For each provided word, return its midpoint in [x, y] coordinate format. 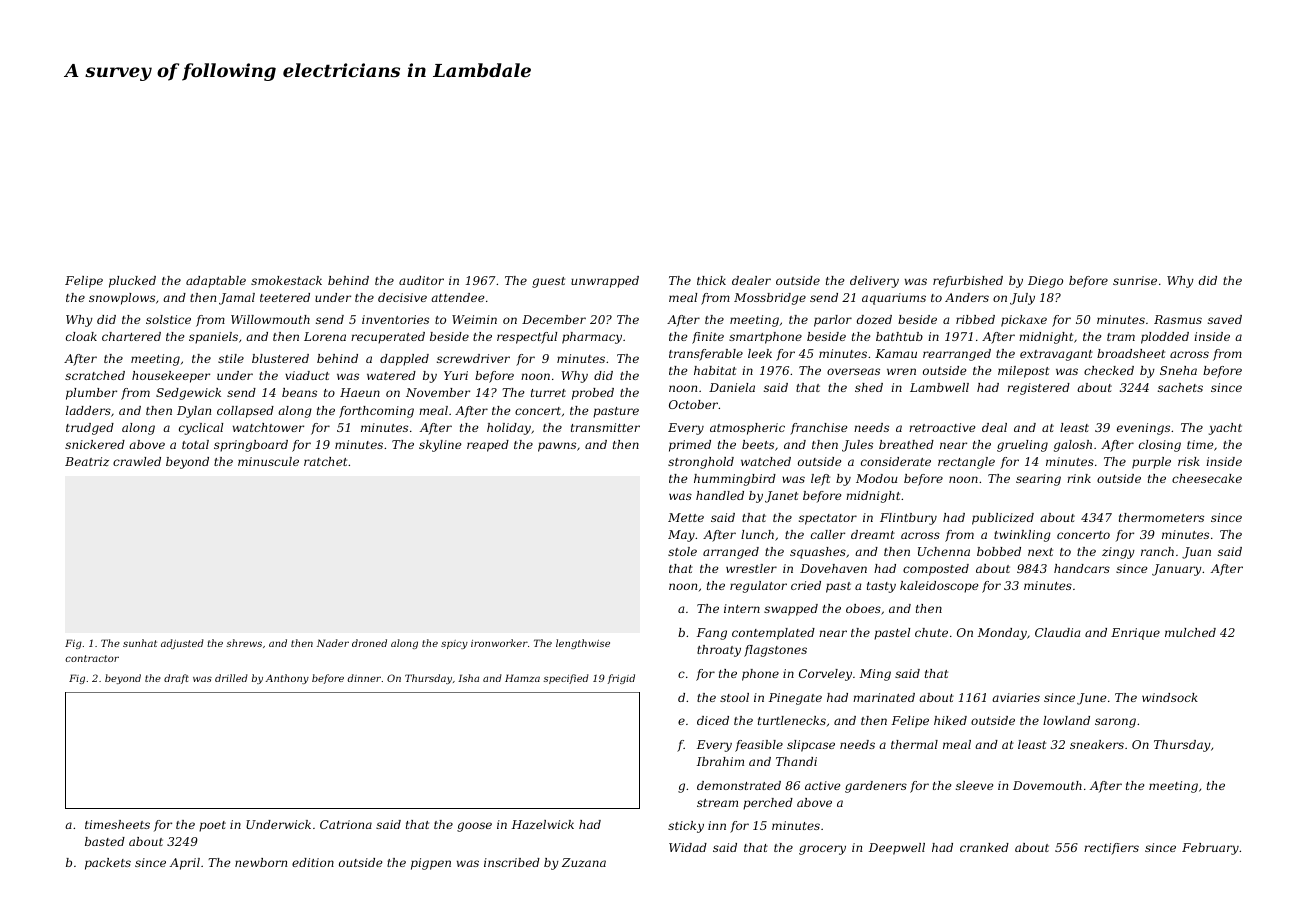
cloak [81, 336]
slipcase [811, 746]
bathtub [899, 336]
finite [708, 338]
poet [212, 826]
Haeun [360, 392]
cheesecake [1207, 478]
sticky [686, 827]
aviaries [1016, 697]
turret [548, 393]
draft [176, 679]
